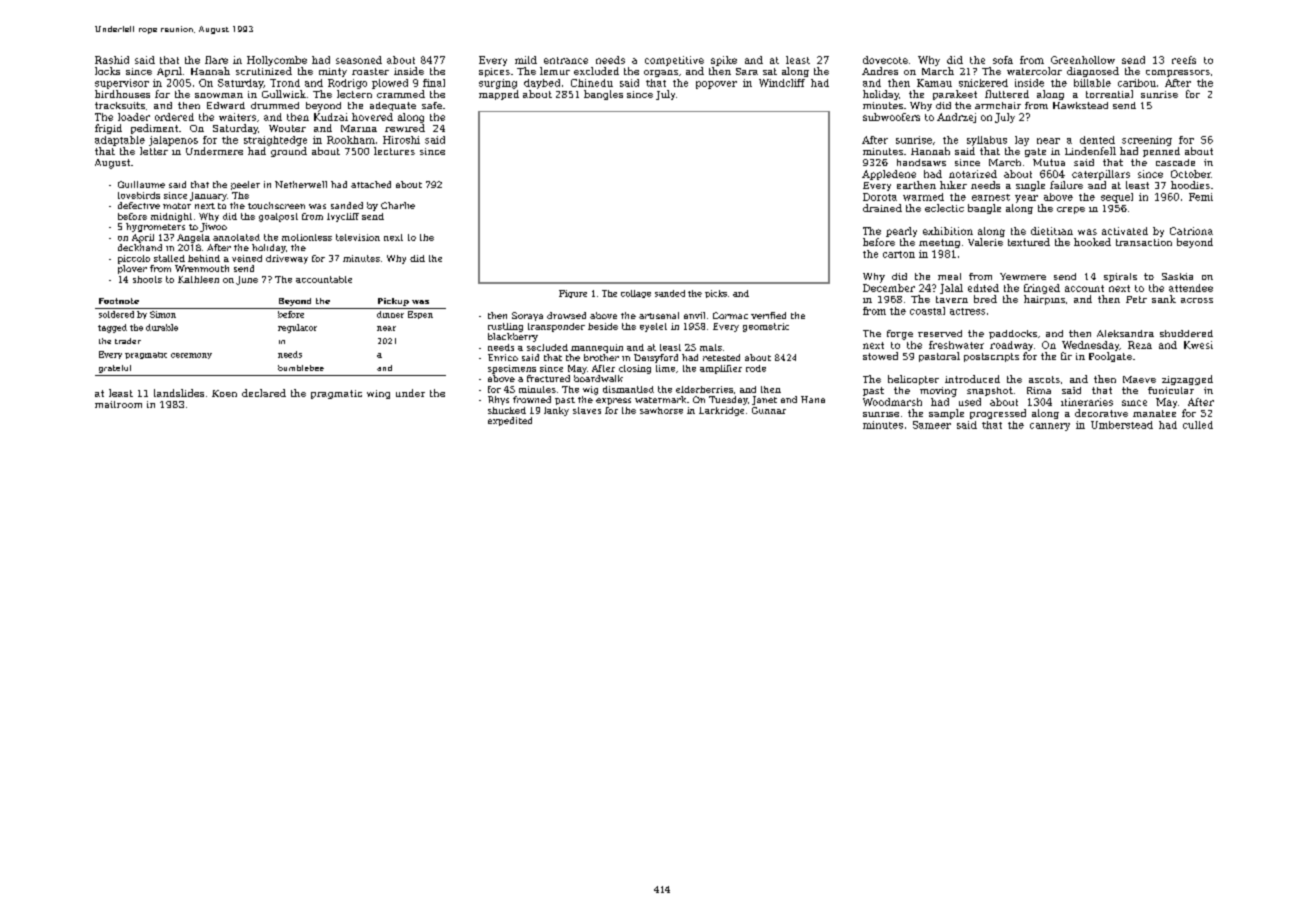 The image size is (1308, 924). I want to click on rode, so click(756, 368).
